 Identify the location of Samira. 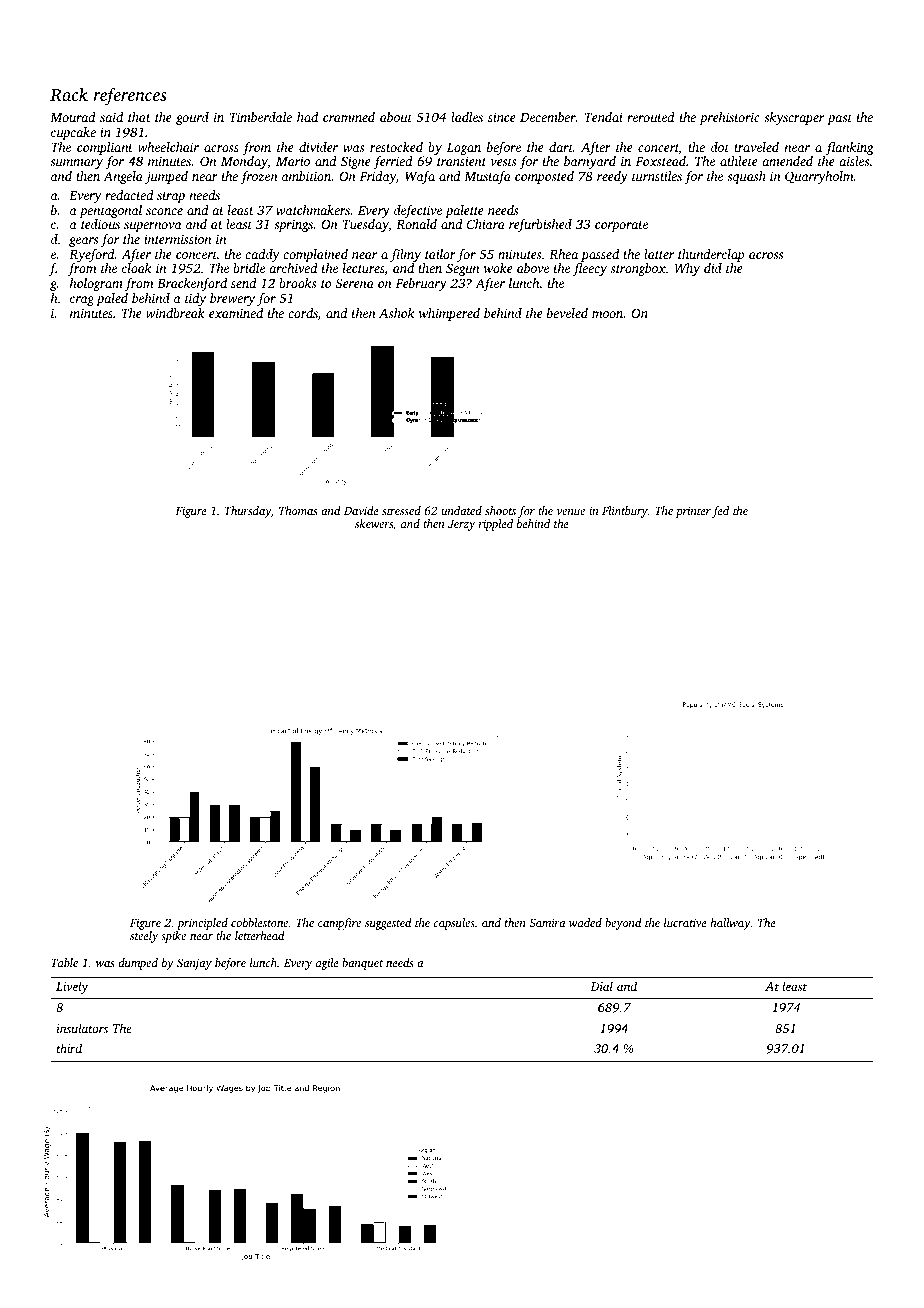
(547, 922).
